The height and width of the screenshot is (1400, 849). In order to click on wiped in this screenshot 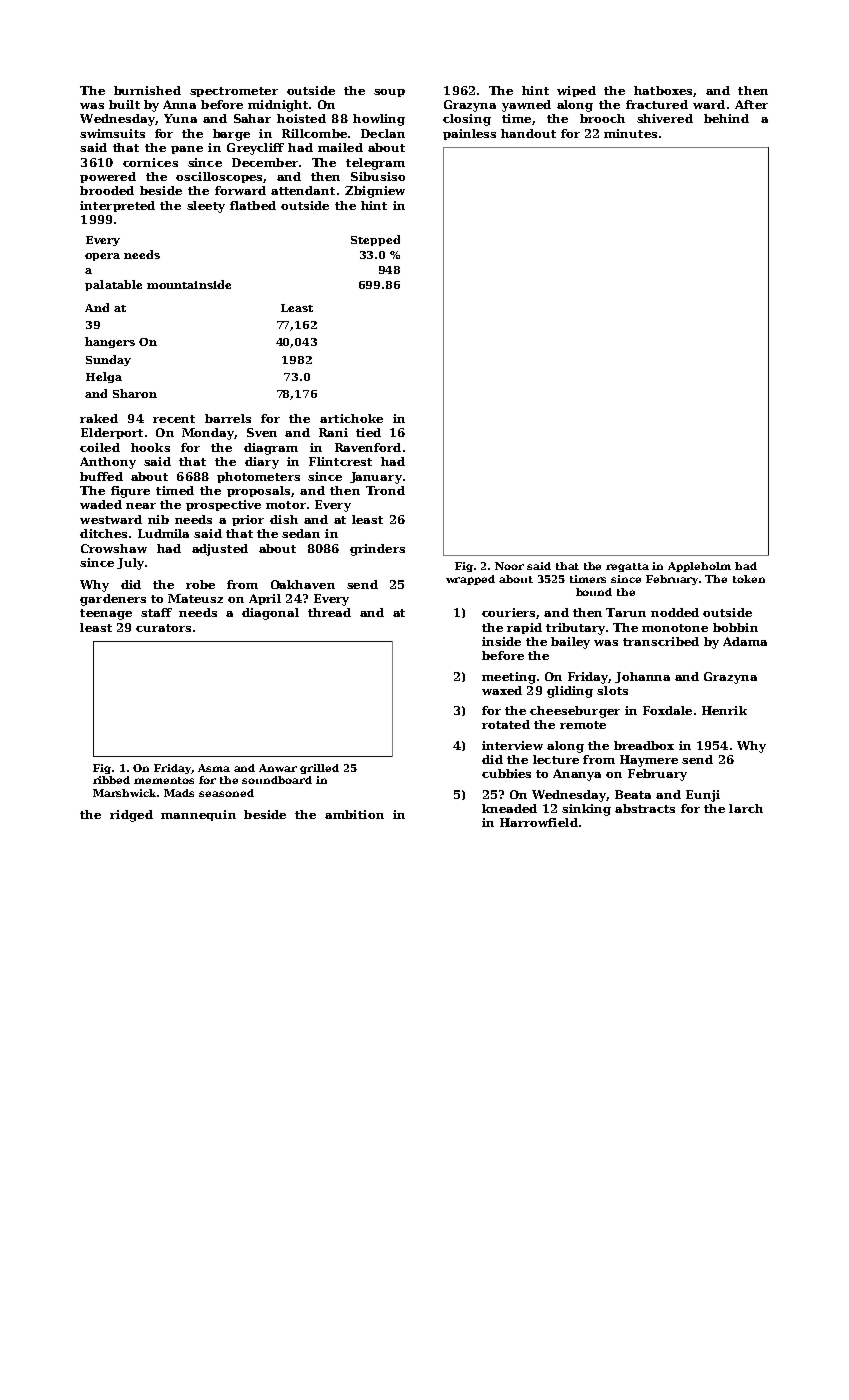, I will do `click(576, 91)`.
